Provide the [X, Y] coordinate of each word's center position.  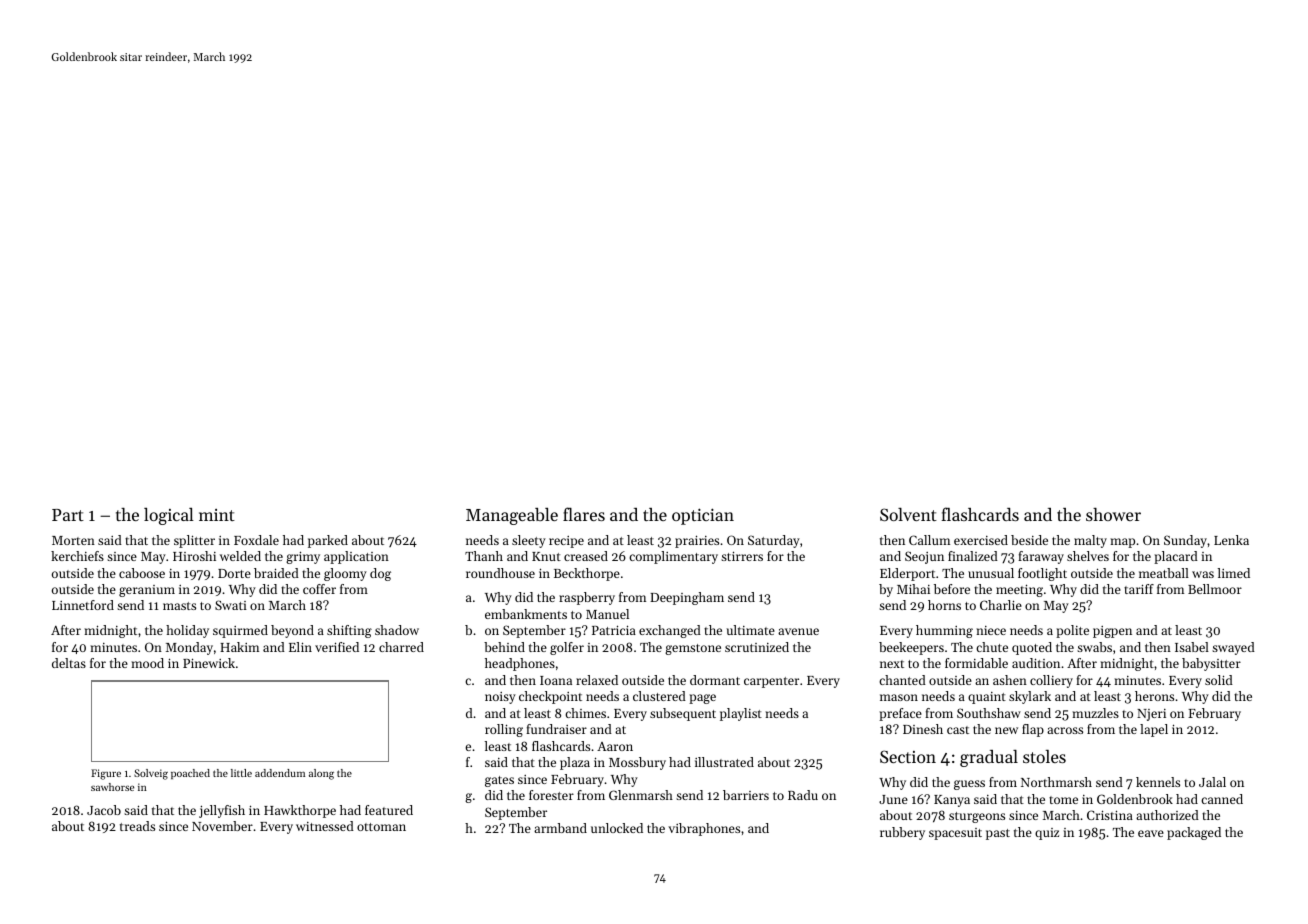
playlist [741, 714]
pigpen [1112, 632]
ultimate [750, 630]
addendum [280, 773]
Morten [73, 540]
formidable [976, 663]
